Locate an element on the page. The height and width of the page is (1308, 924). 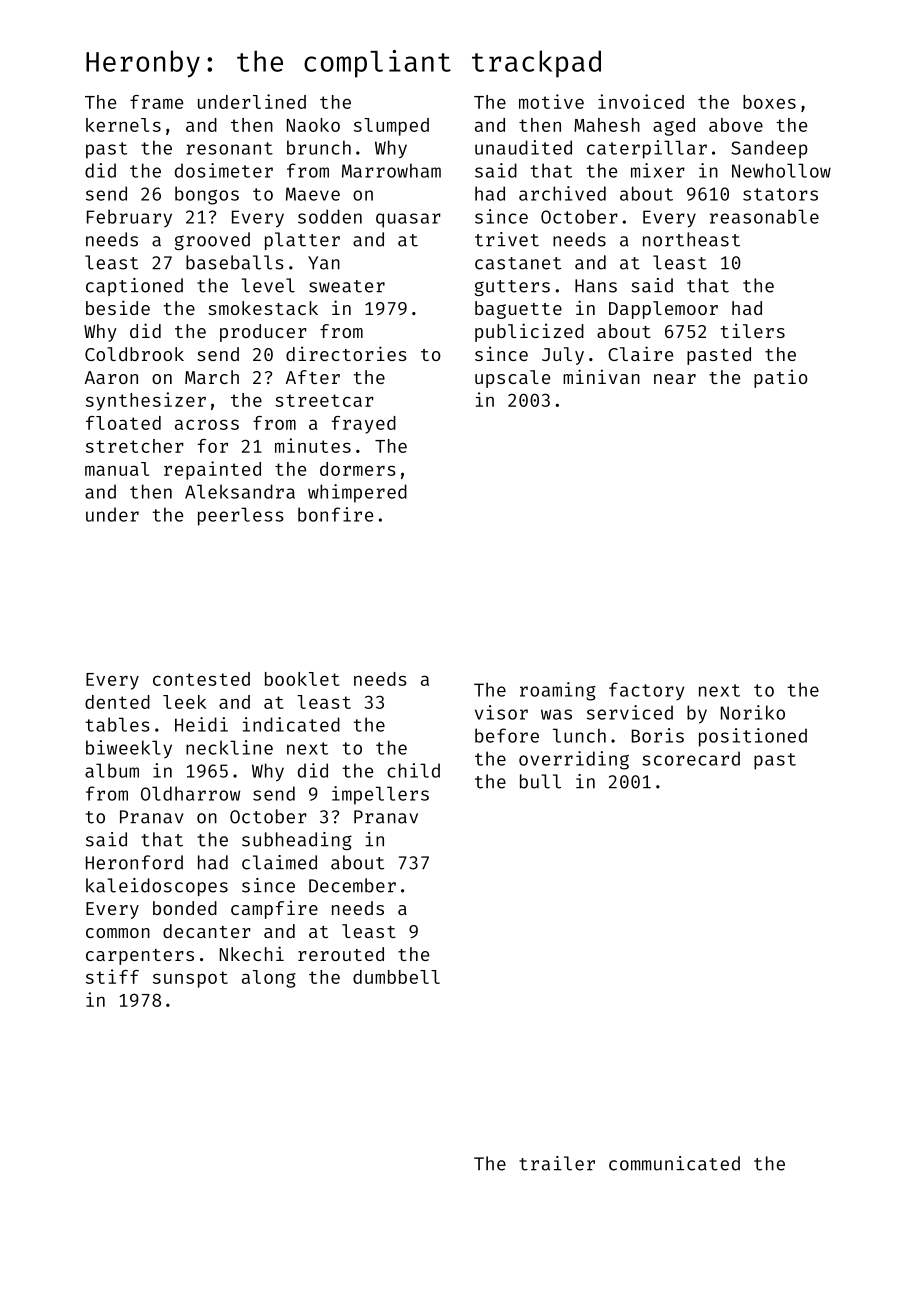
invoiced is located at coordinates (641, 101).
